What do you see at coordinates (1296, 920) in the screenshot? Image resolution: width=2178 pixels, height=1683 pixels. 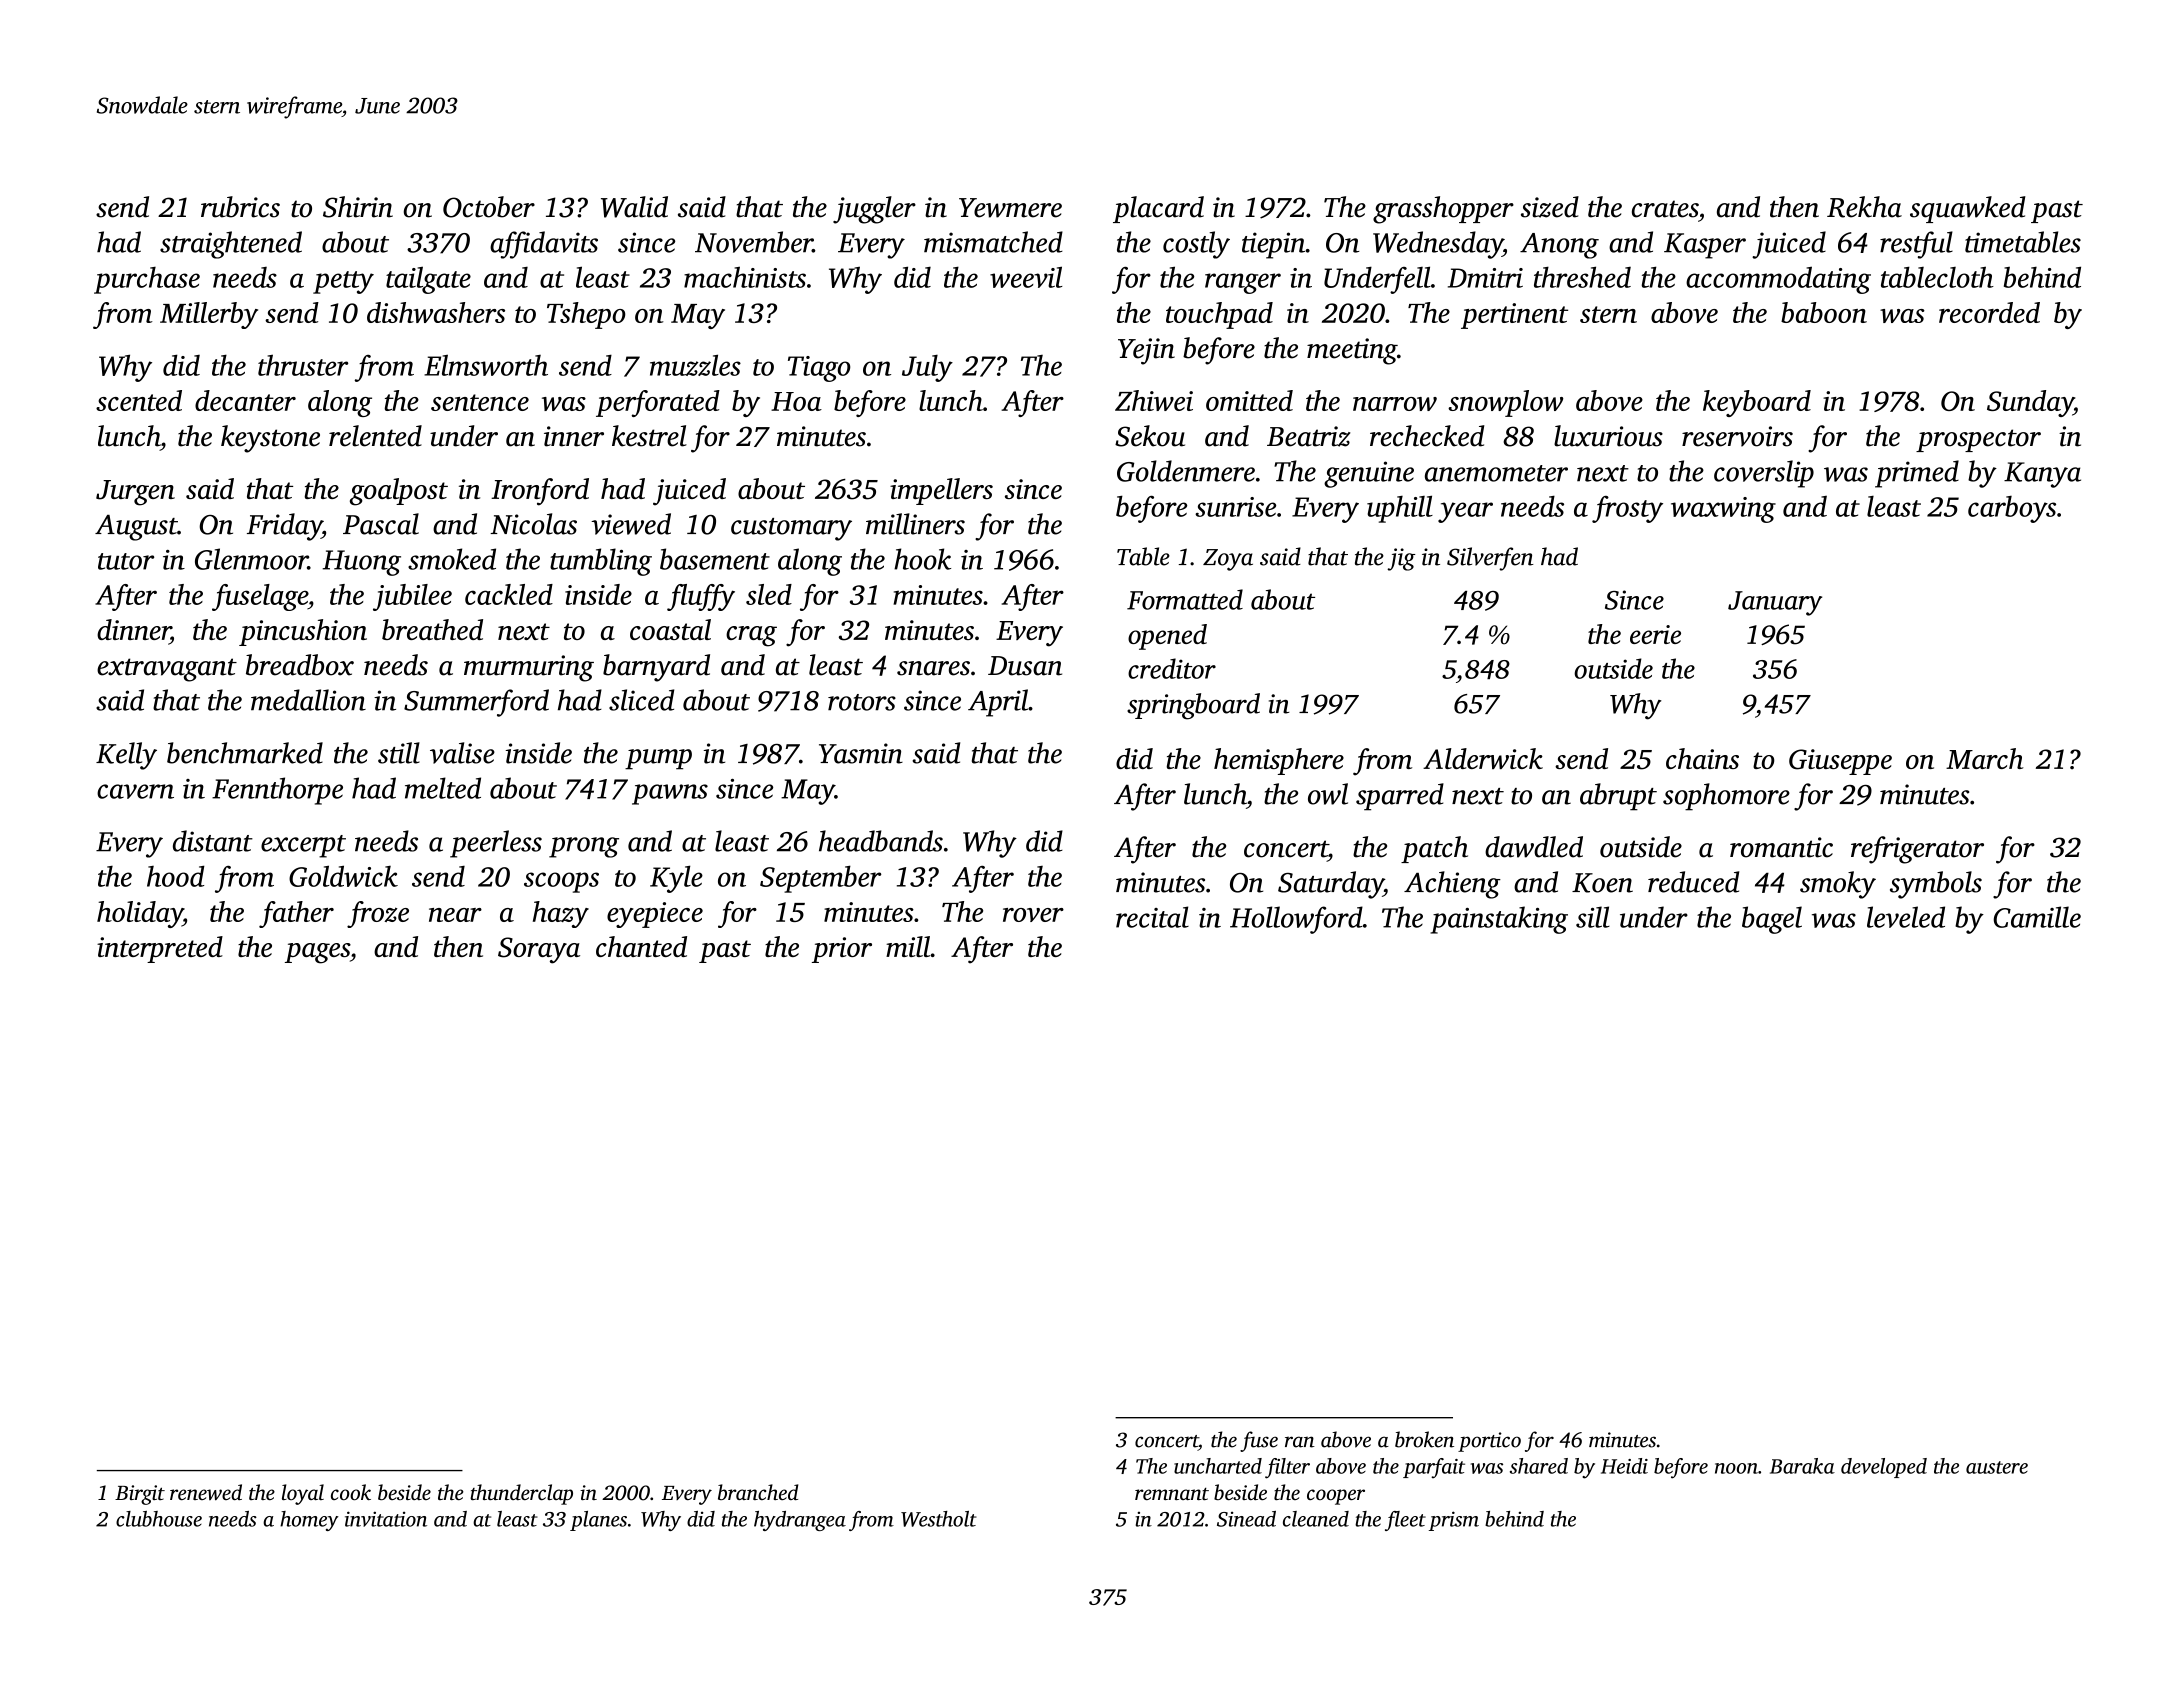 I see `Hollowford` at bounding box center [1296, 920].
